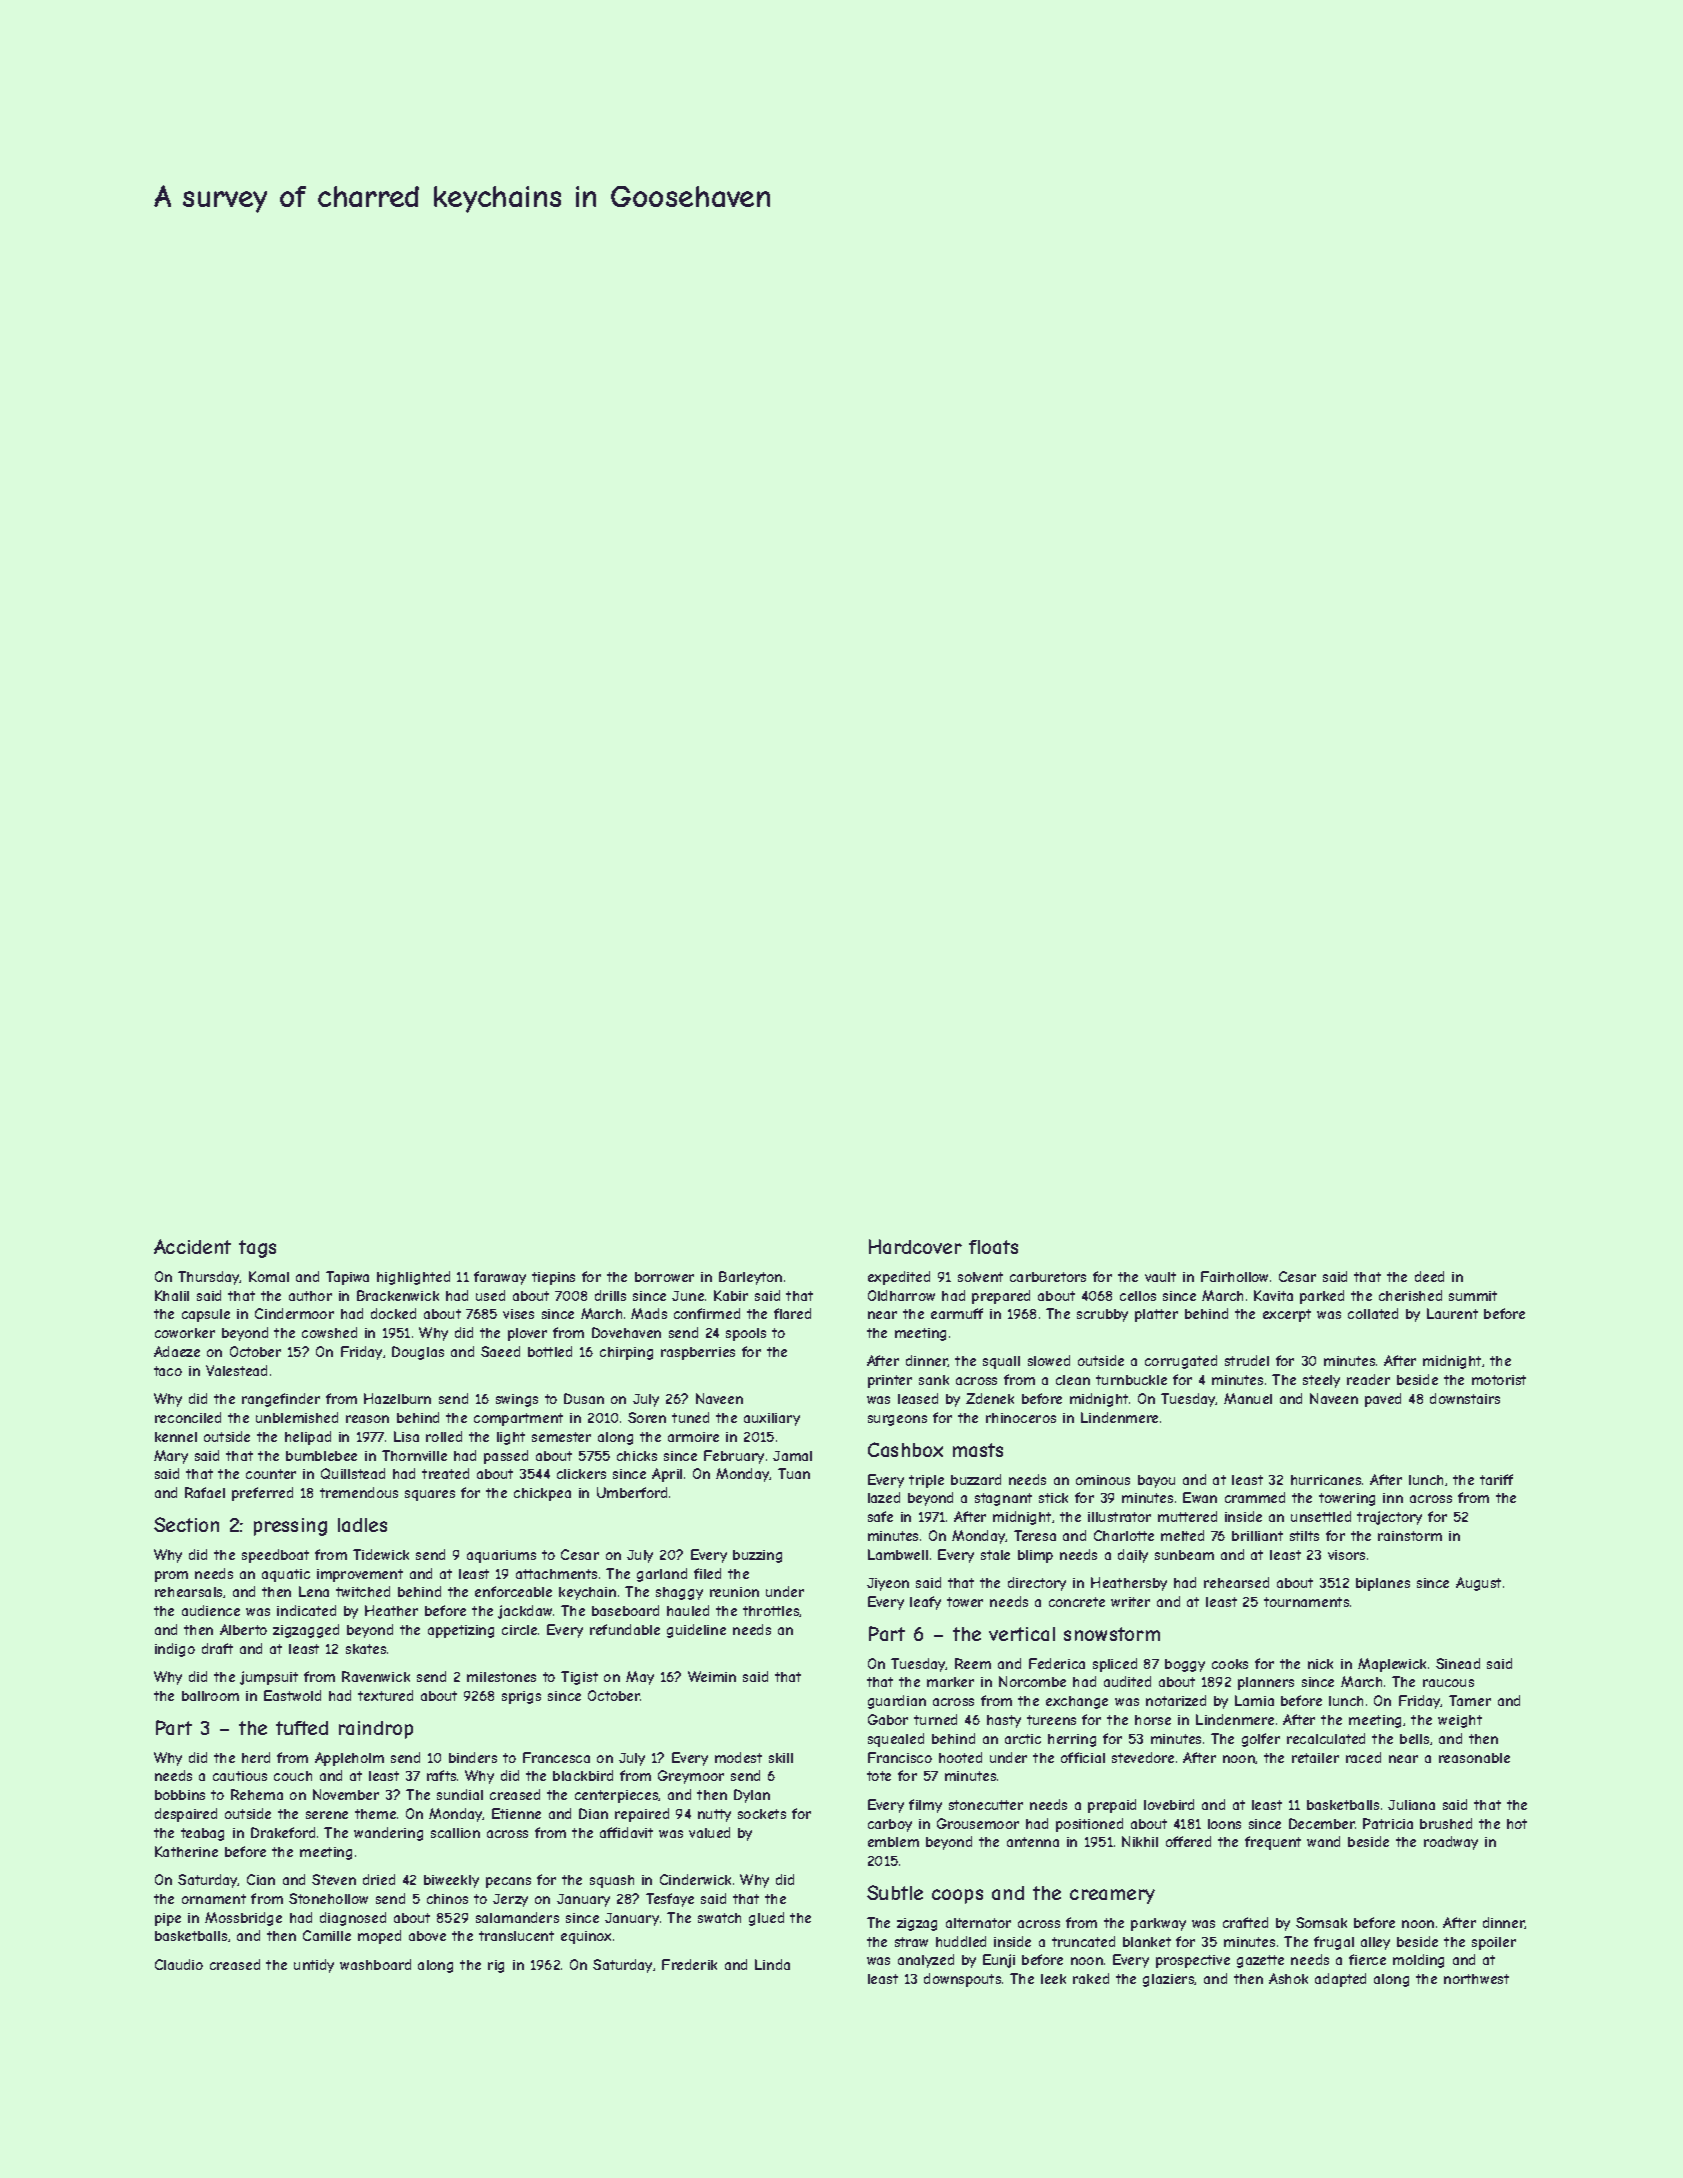  I want to click on corrugated, so click(1181, 1362).
